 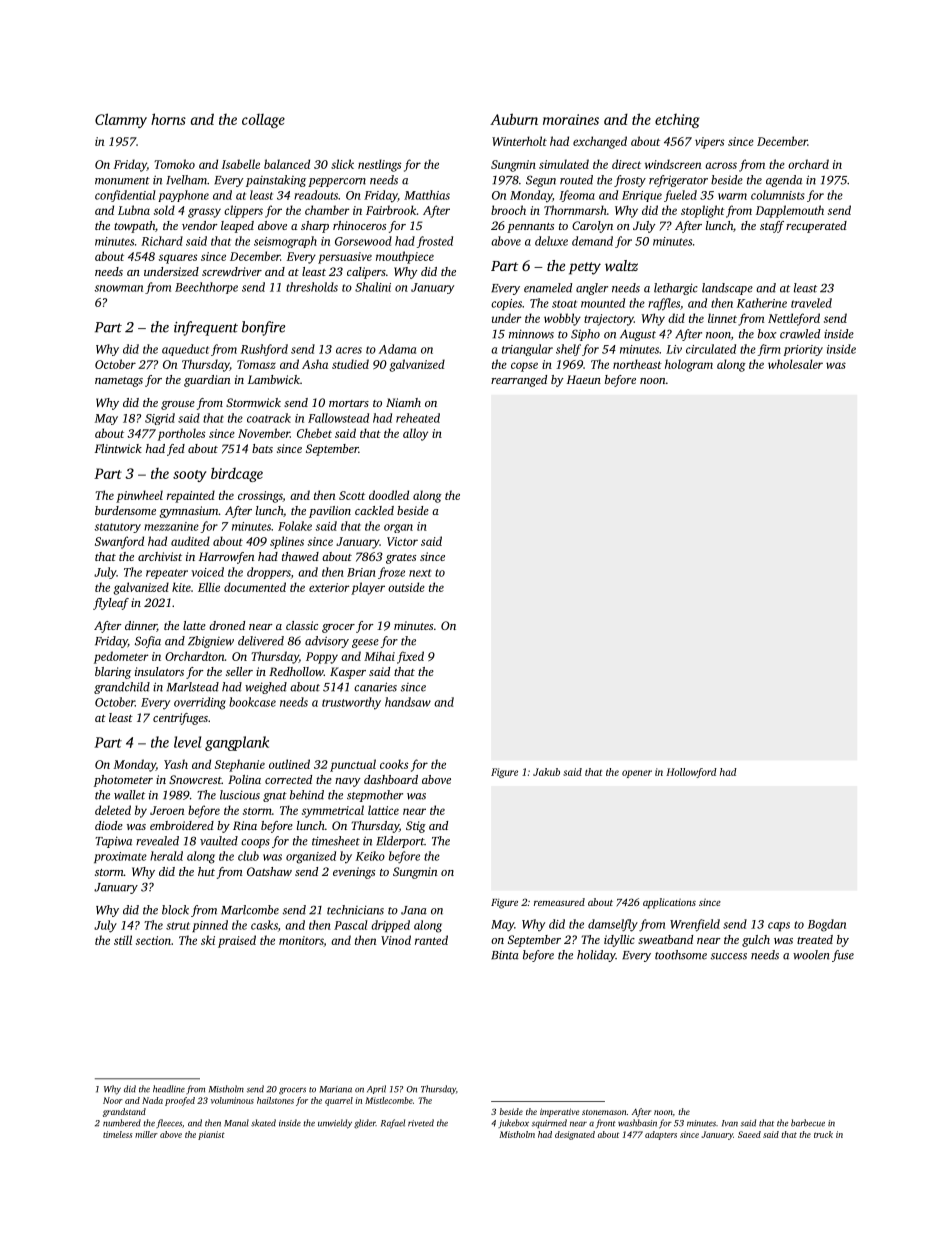 I want to click on deleted, so click(x=113, y=810).
